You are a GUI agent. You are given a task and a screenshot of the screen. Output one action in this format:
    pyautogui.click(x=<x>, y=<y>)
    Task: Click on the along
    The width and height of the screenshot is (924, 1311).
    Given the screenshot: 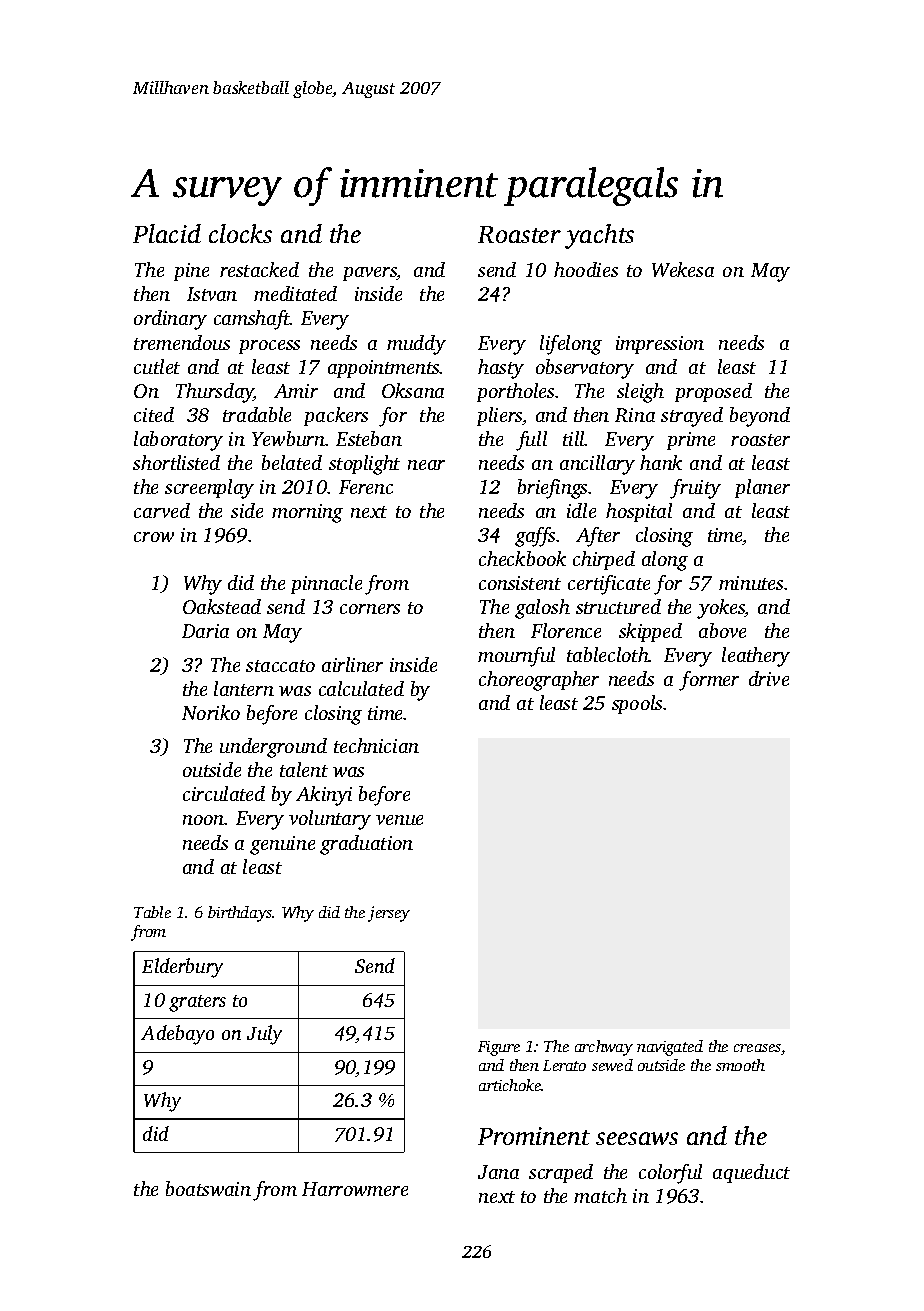 What is the action you would take?
    pyautogui.click(x=665, y=561)
